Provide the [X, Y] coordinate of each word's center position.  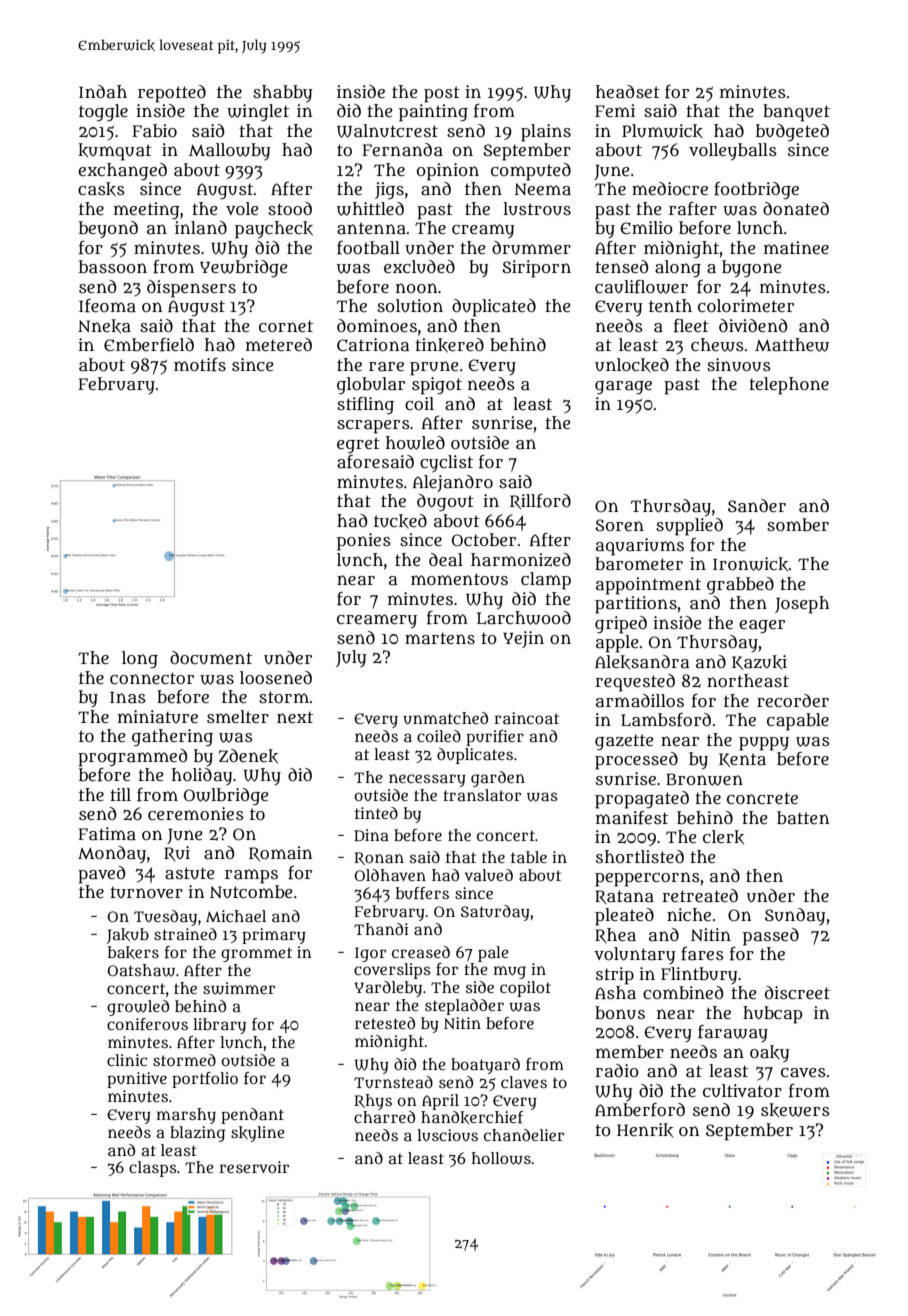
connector [152, 678]
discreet [797, 992]
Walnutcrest [387, 131]
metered [279, 344]
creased [421, 952]
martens [440, 638]
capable [798, 722]
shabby [283, 94]
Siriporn [536, 269]
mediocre [670, 188]
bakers [133, 952]
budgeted [792, 133]
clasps [153, 1169]
